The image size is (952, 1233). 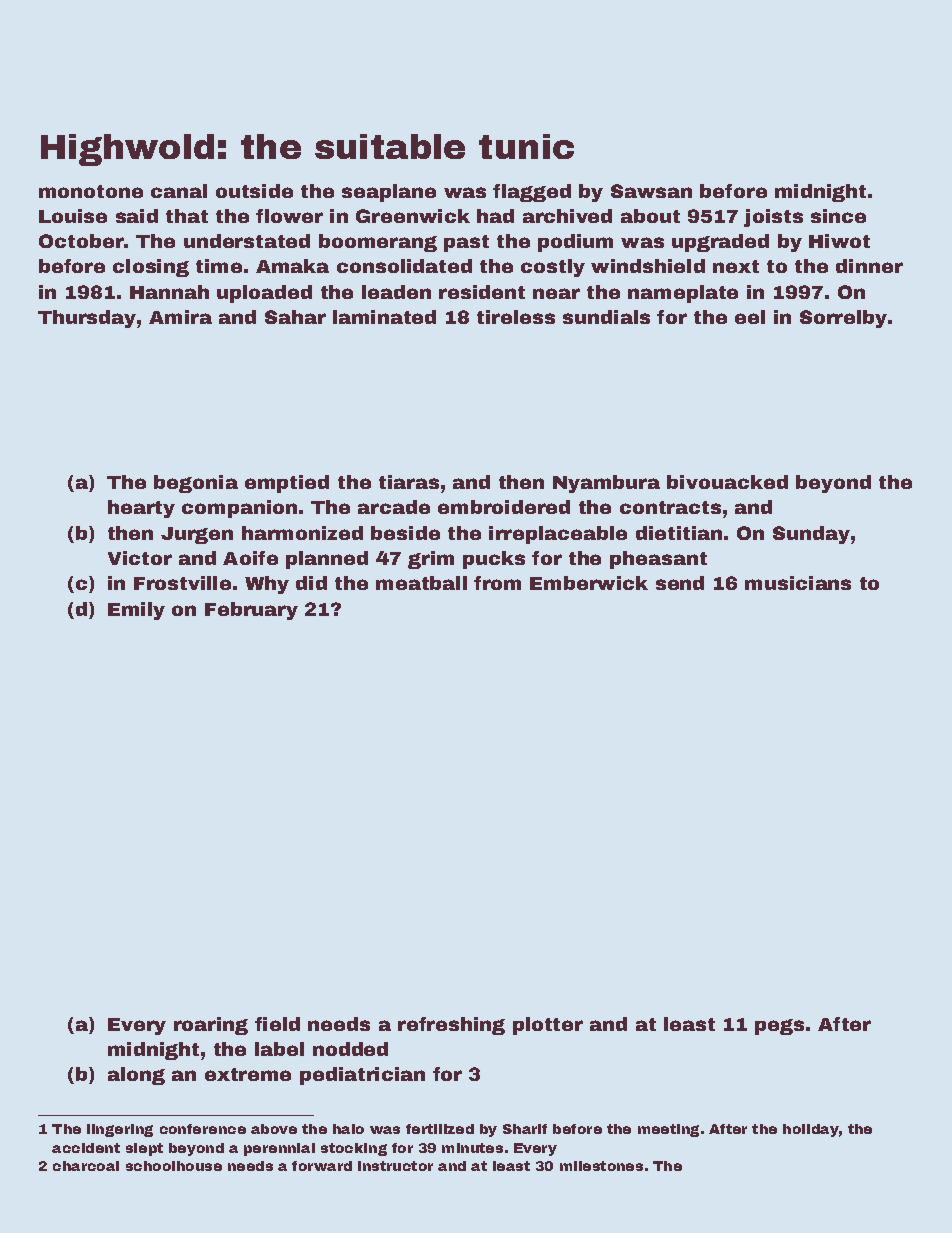 What do you see at coordinates (798, 583) in the document?
I see `musicians` at bounding box center [798, 583].
